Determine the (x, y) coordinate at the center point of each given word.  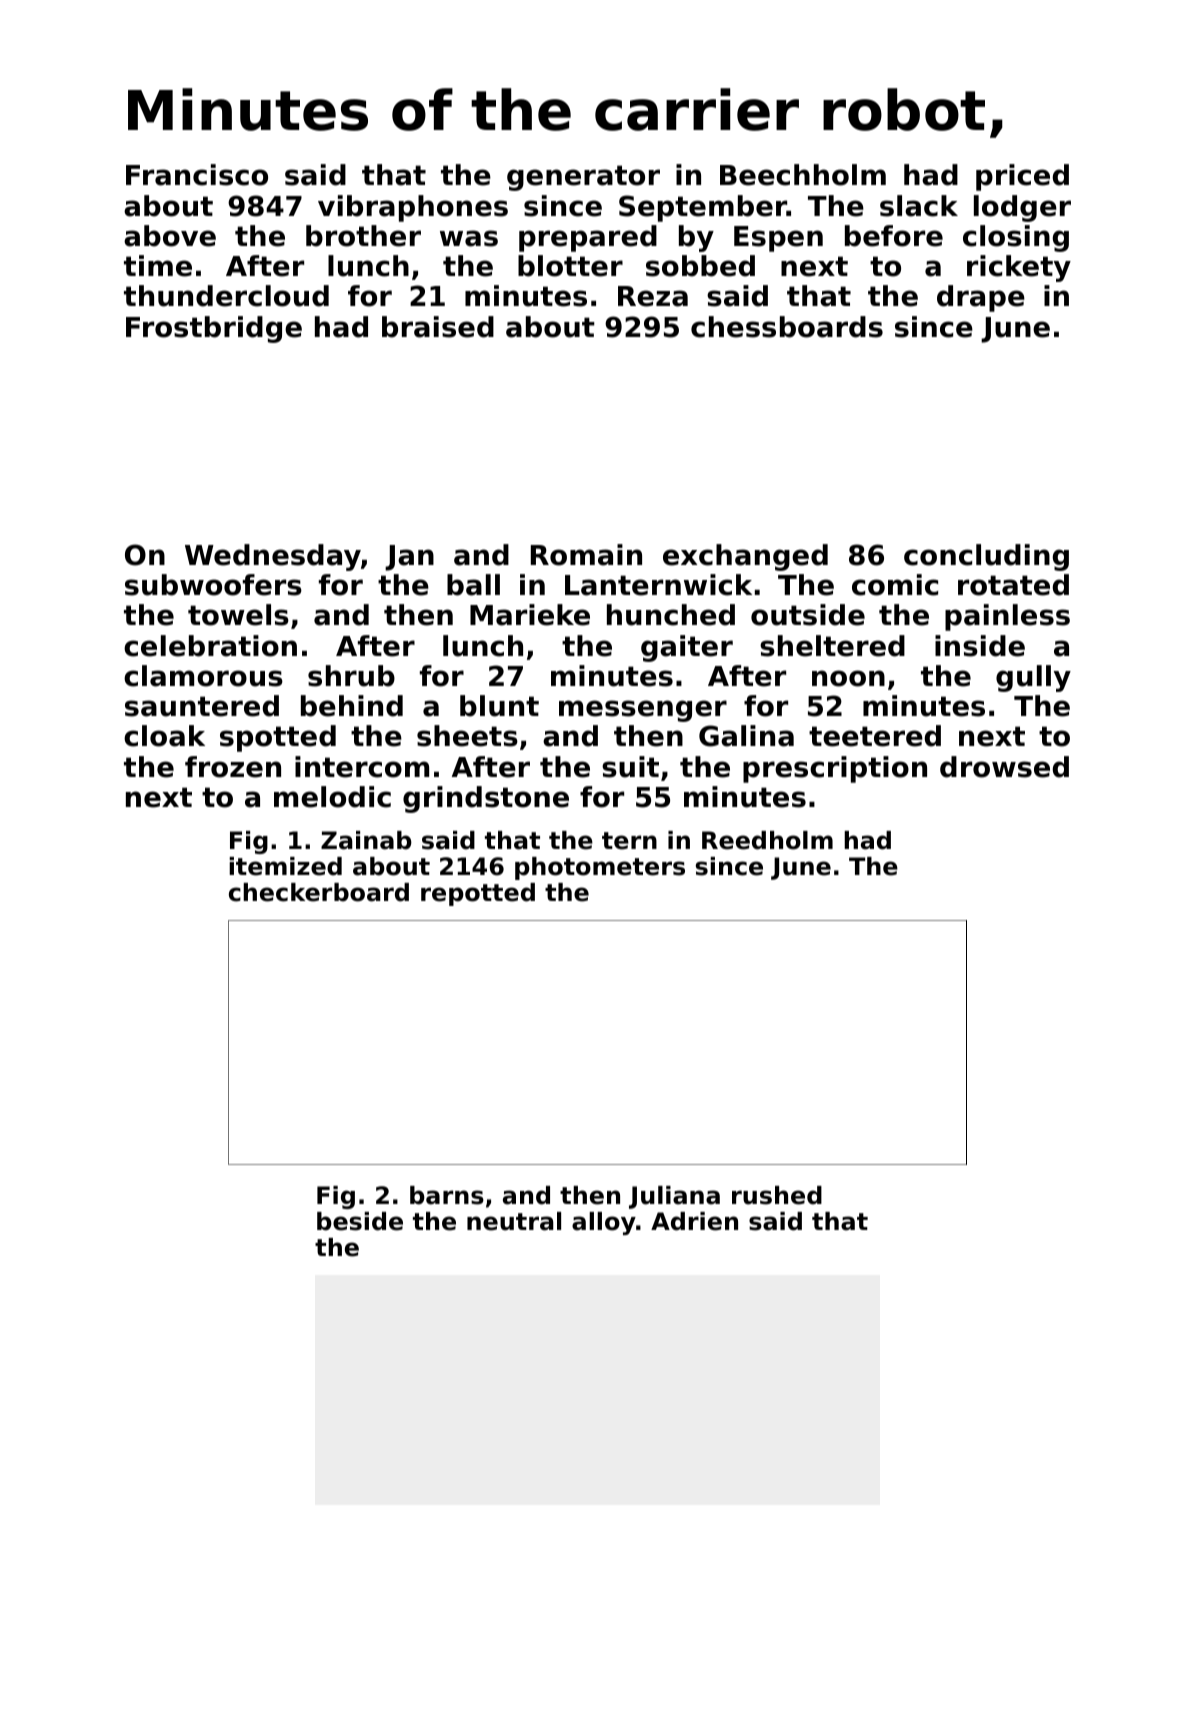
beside (360, 1221)
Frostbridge (214, 329)
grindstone (486, 799)
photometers (600, 868)
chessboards (787, 327)
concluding (986, 557)
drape (981, 298)
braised (438, 327)
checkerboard (319, 892)
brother (363, 236)
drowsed (1004, 767)
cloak (164, 736)
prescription (835, 769)
